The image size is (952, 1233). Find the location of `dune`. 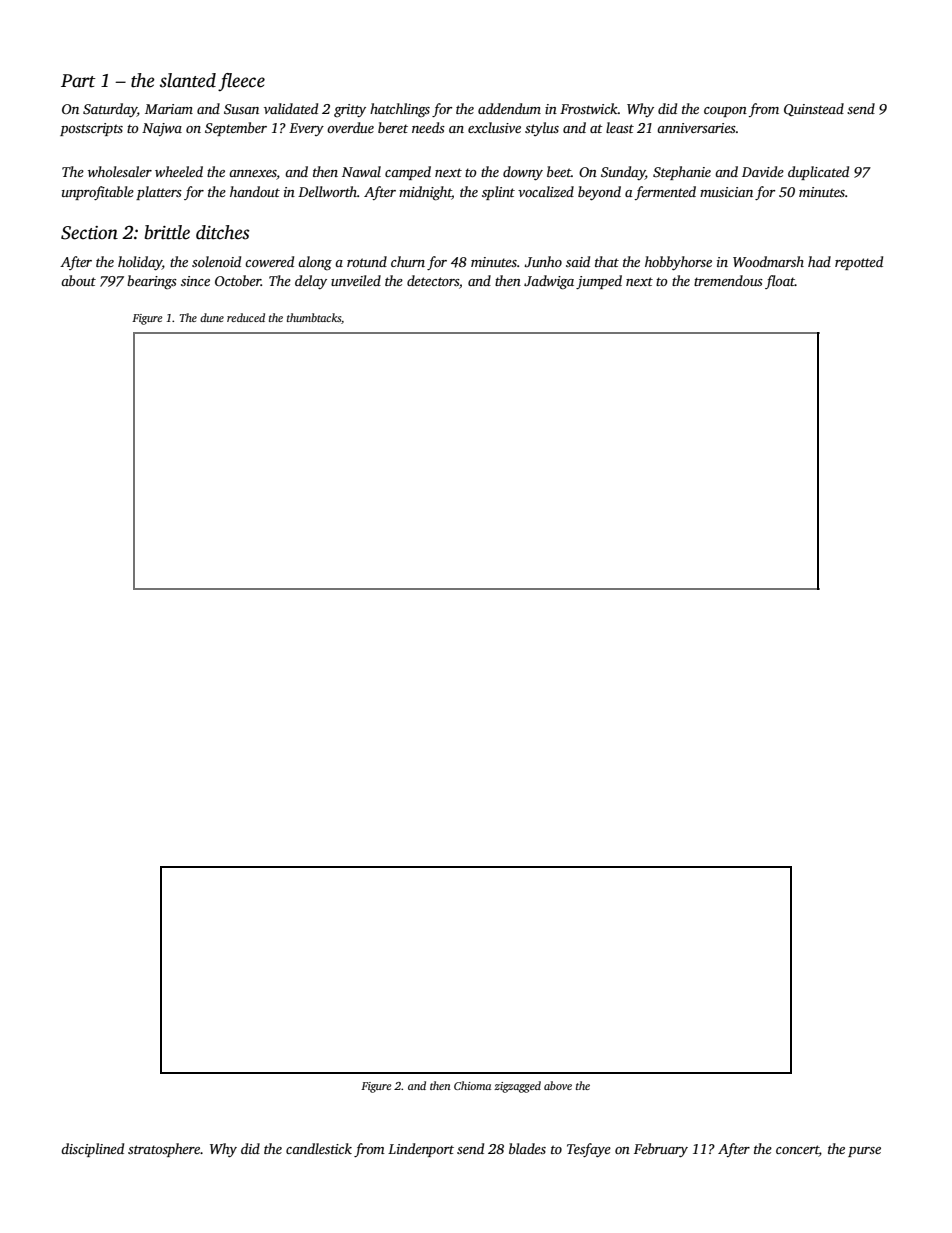

dune is located at coordinates (212, 317).
